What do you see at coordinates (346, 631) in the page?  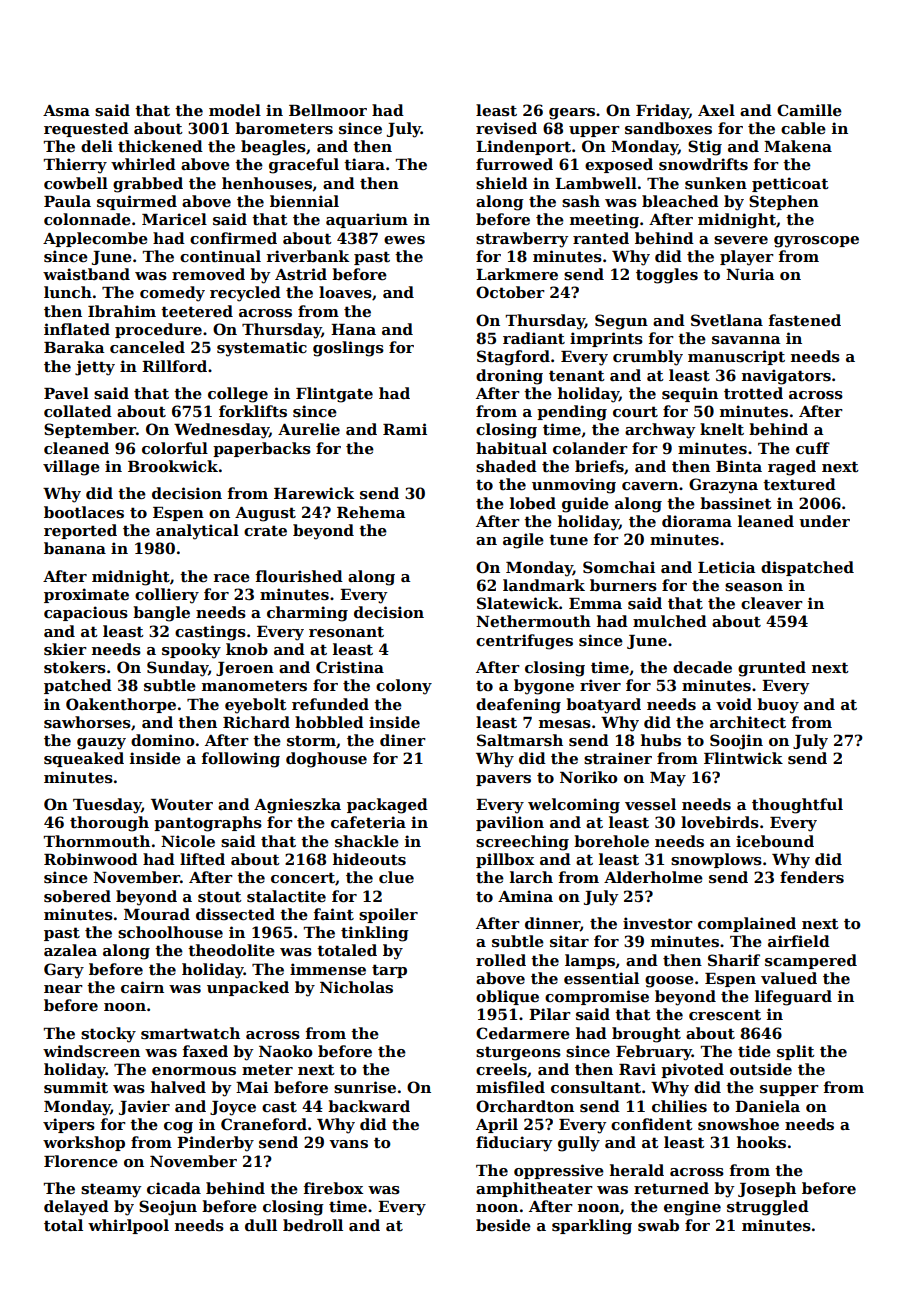 I see `resonant` at bounding box center [346, 631].
